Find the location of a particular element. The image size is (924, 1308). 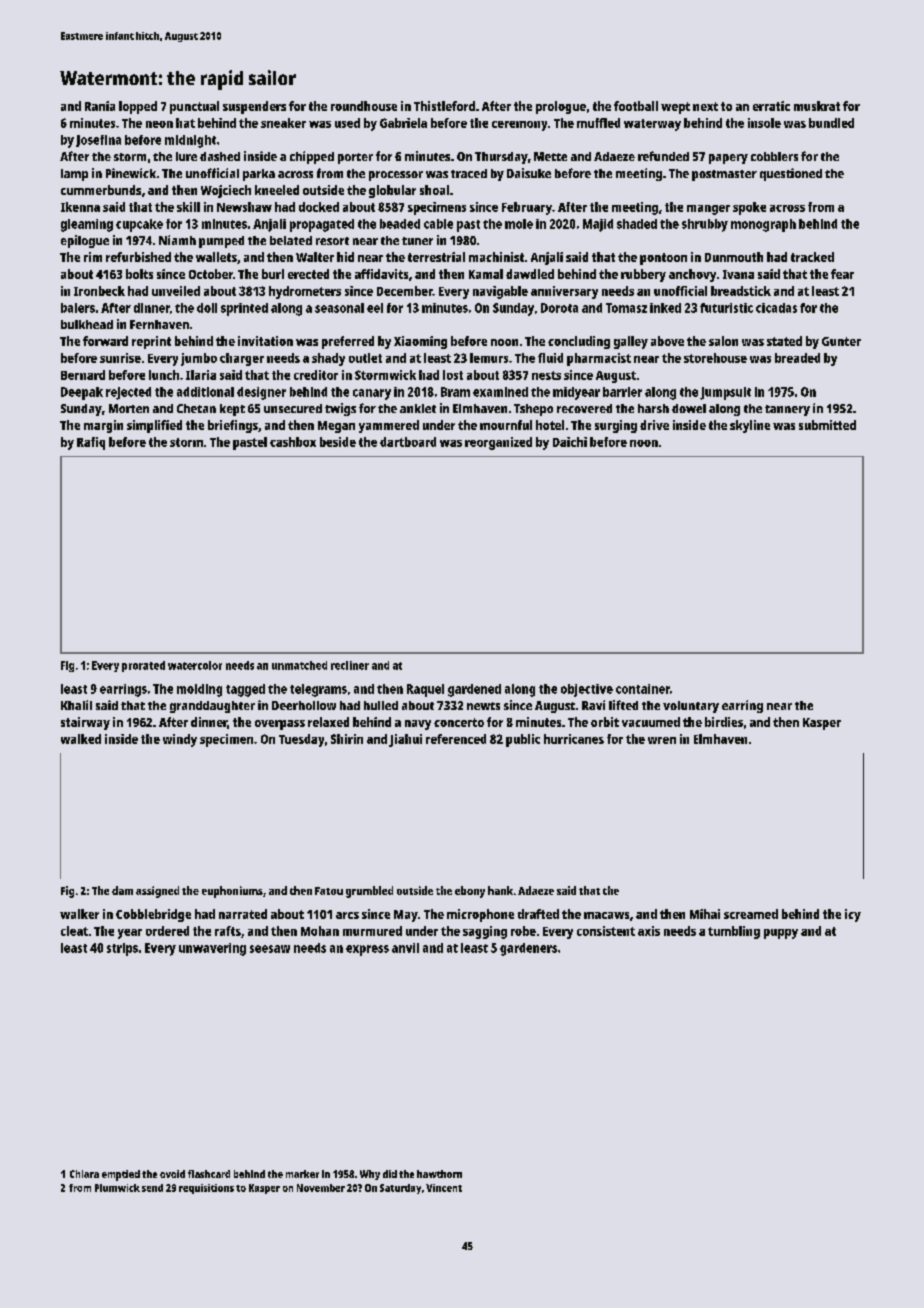

above is located at coordinates (667, 341).
